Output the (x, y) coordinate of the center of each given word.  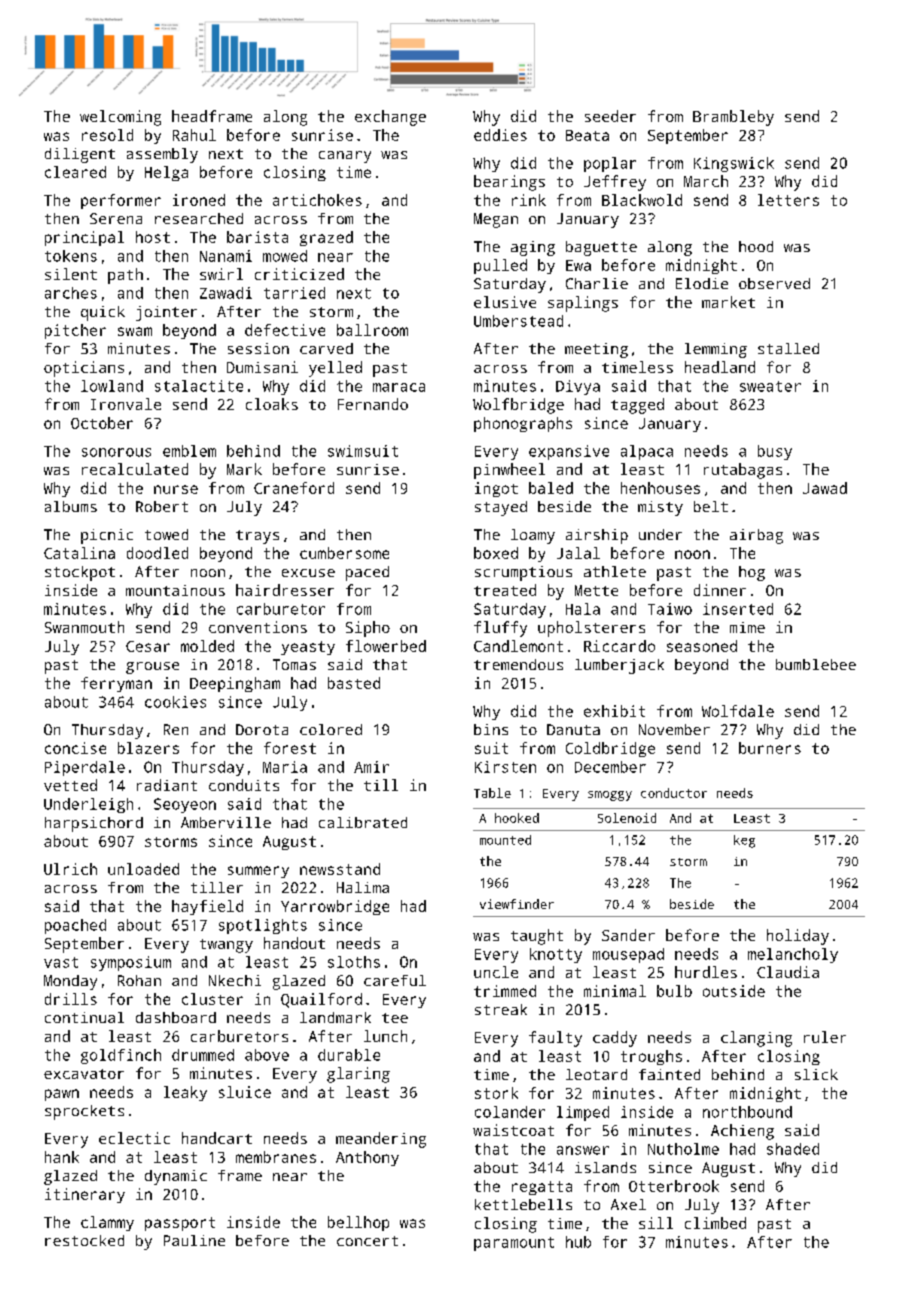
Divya (578, 387)
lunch (385, 1036)
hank (62, 1157)
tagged (637, 406)
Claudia (788, 972)
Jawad (825, 488)
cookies (175, 702)
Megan (496, 220)
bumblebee (816, 664)
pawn (62, 1095)
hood (756, 246)
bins (491, 729)
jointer (166, 313)
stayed (501, 508)
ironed (199, 200)
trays (257, 537)
